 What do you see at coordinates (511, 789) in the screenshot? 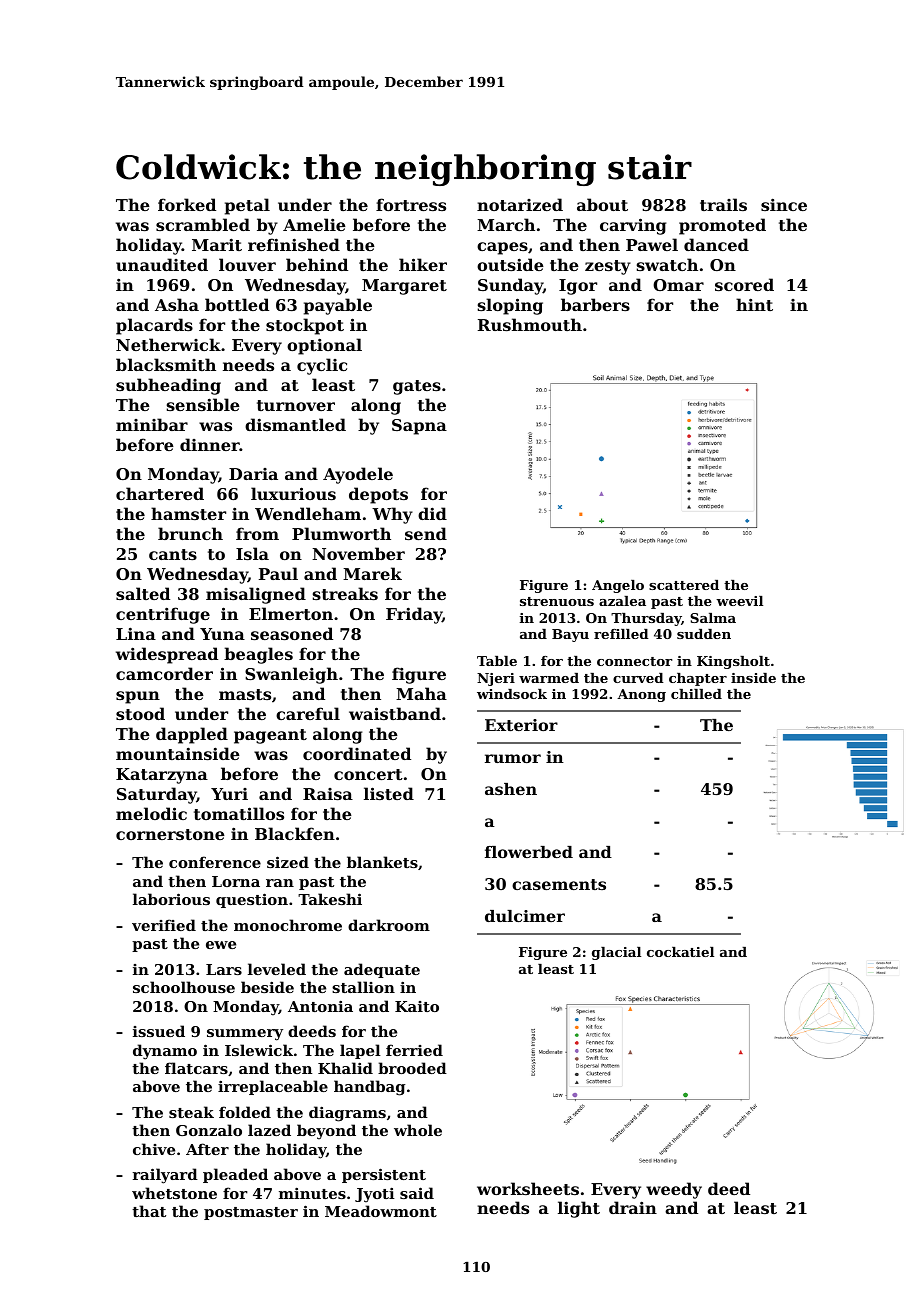
I see `ashen` at bounding box center [511, 789].
